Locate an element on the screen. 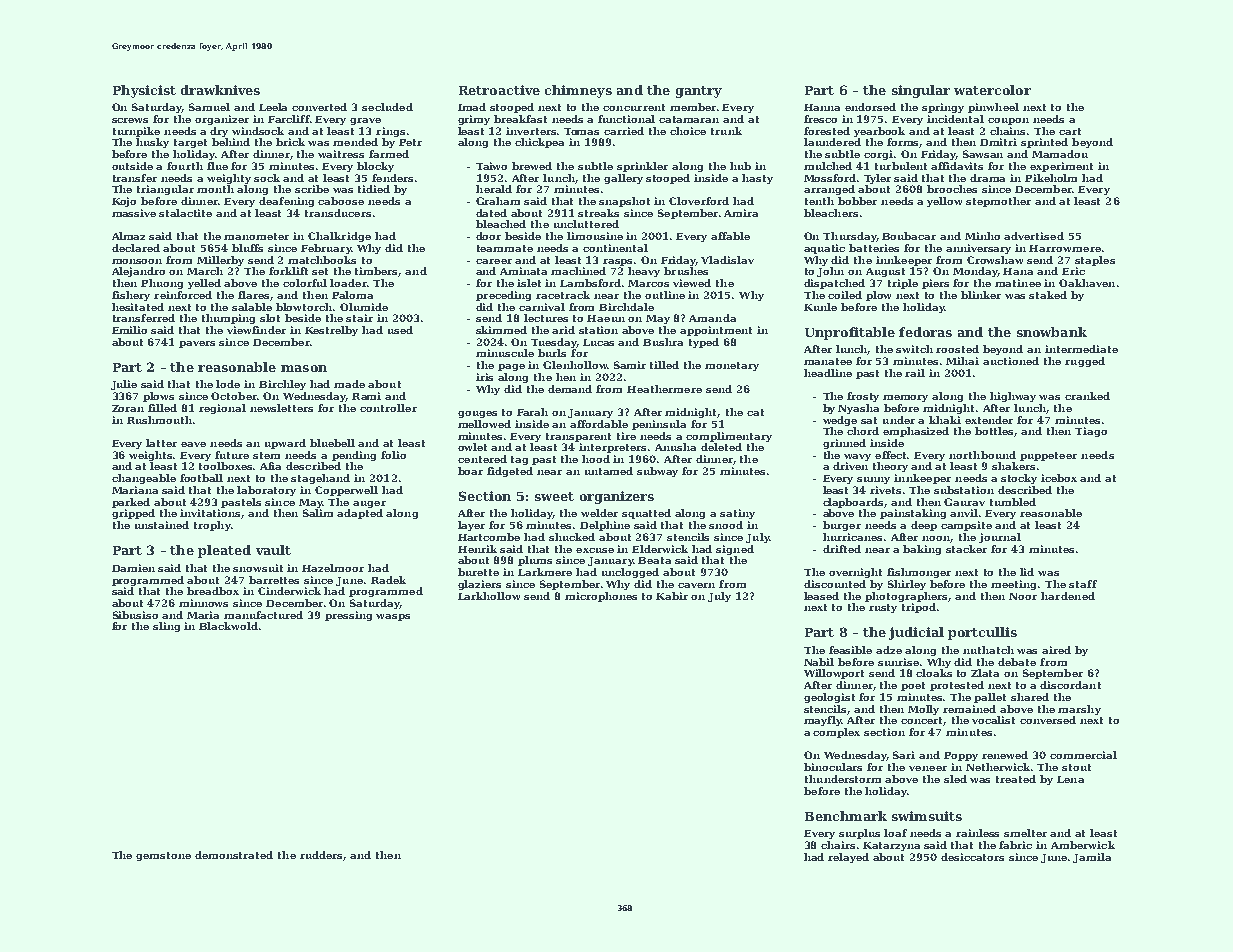 This screenshot has height=952, width=1233. rudders is located at coordinates (322, 856).
